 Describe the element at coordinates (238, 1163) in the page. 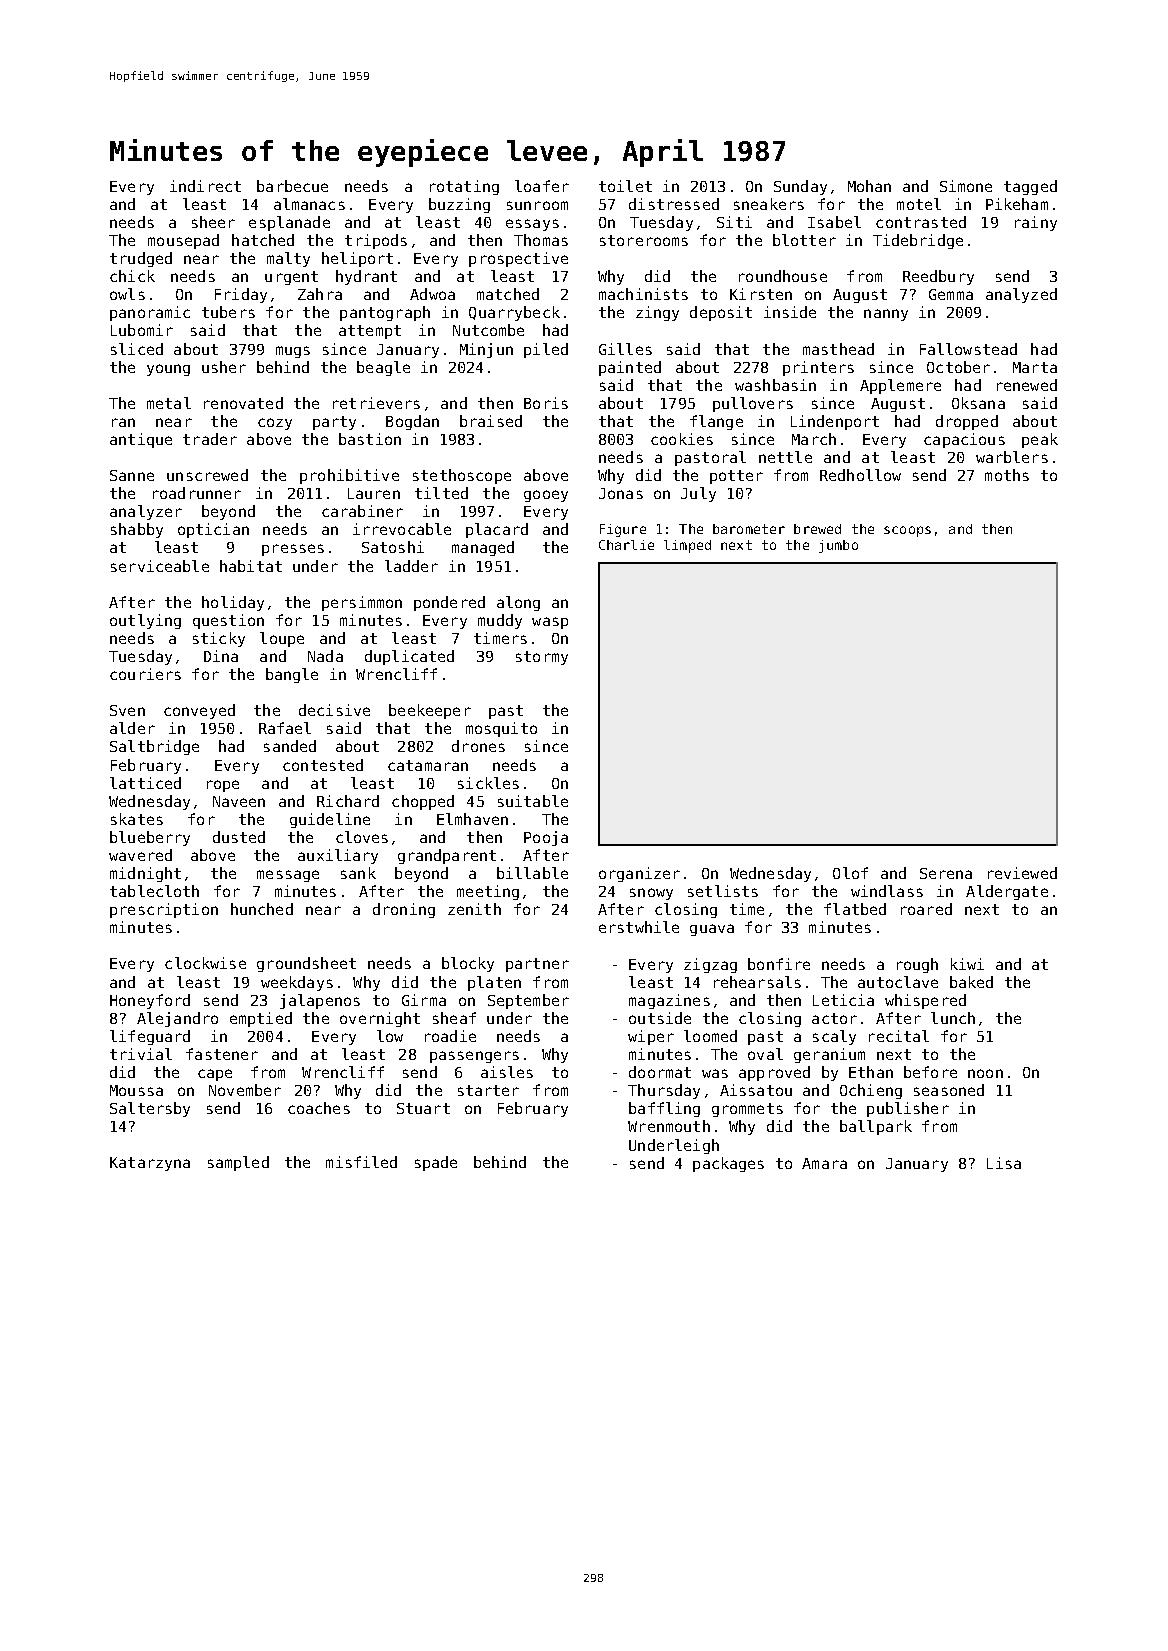

I see `sampled` at that location.
